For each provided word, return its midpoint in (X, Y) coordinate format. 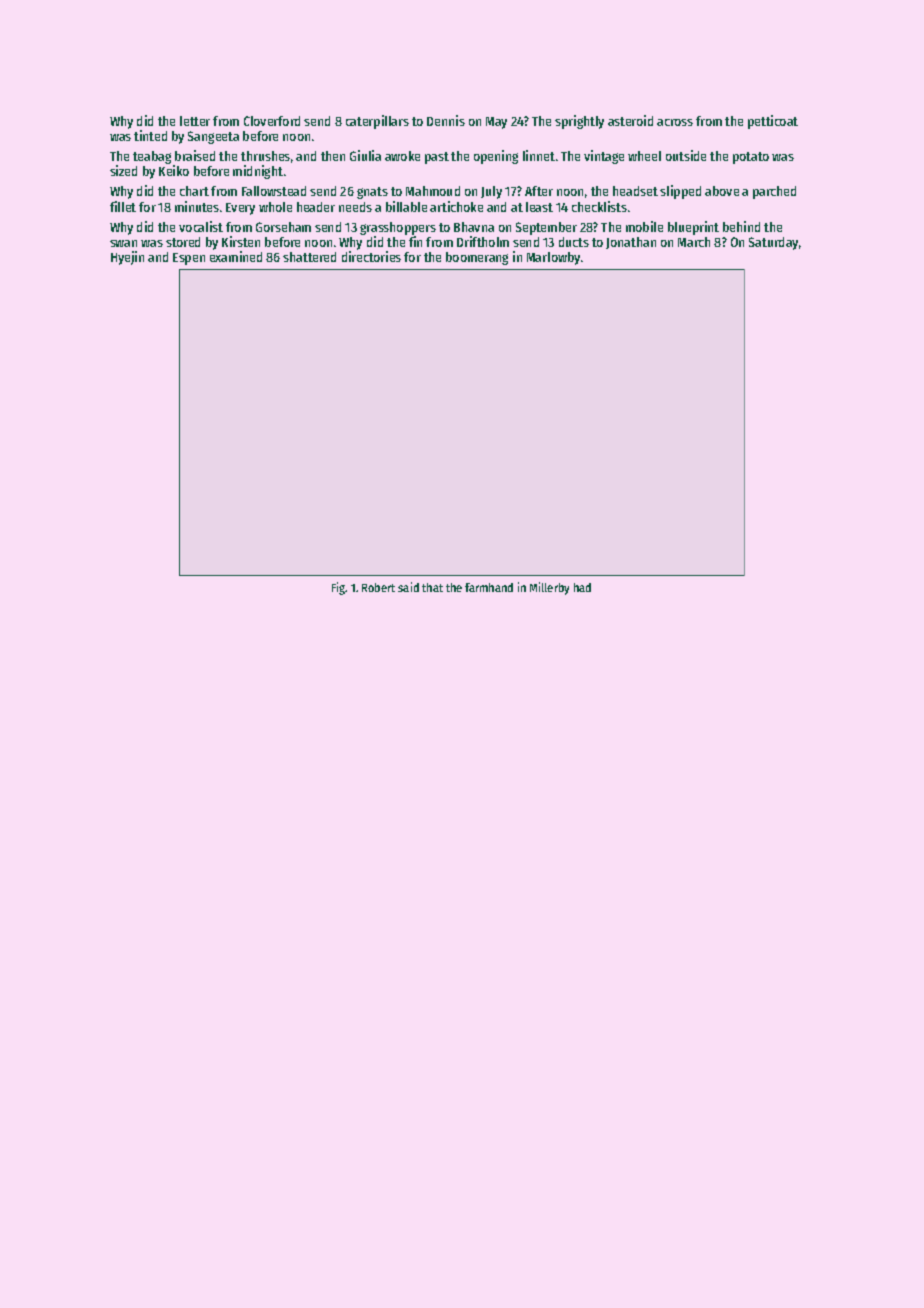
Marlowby (553, 258)
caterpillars (377, 122)
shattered (309, 257)
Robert (378, 587)
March (694, 242)
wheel (644, 156)
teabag (152, 157)
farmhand (489, 587)
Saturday (773, 243)
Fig (339, 588)
